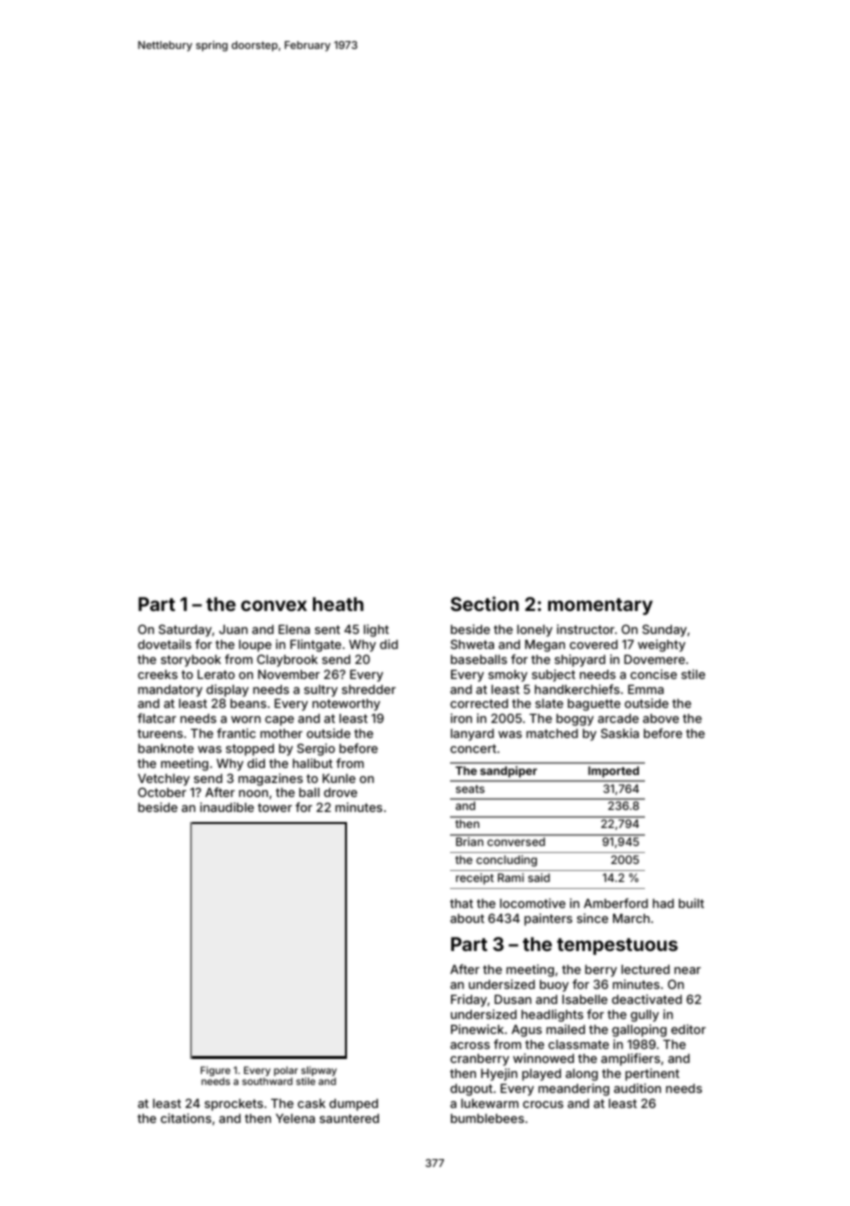  Describe the element at coordinates (461, 718) in the screenshot. I see `iron` at that location.
